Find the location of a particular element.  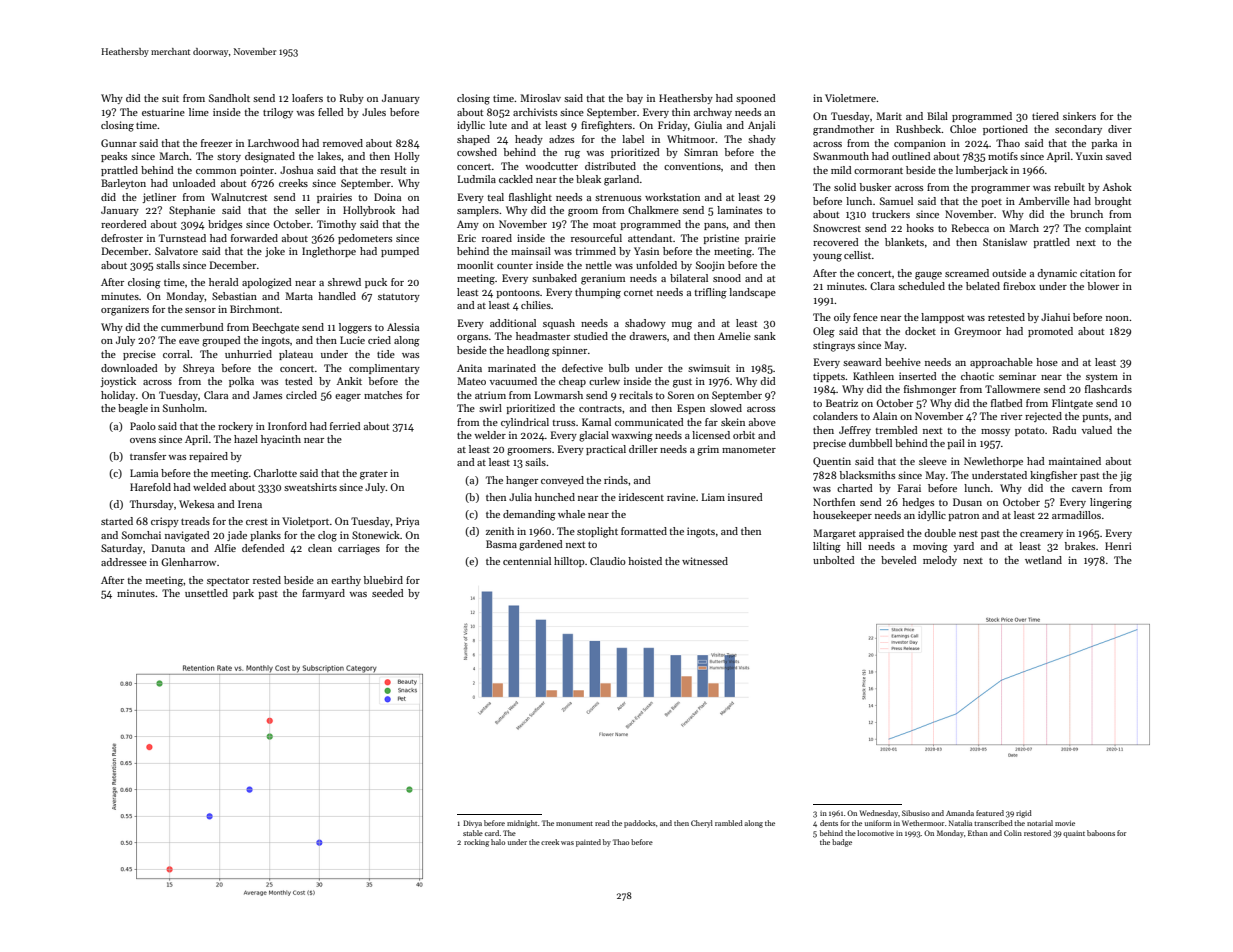

rocking is located at coordinates (476, 843).
